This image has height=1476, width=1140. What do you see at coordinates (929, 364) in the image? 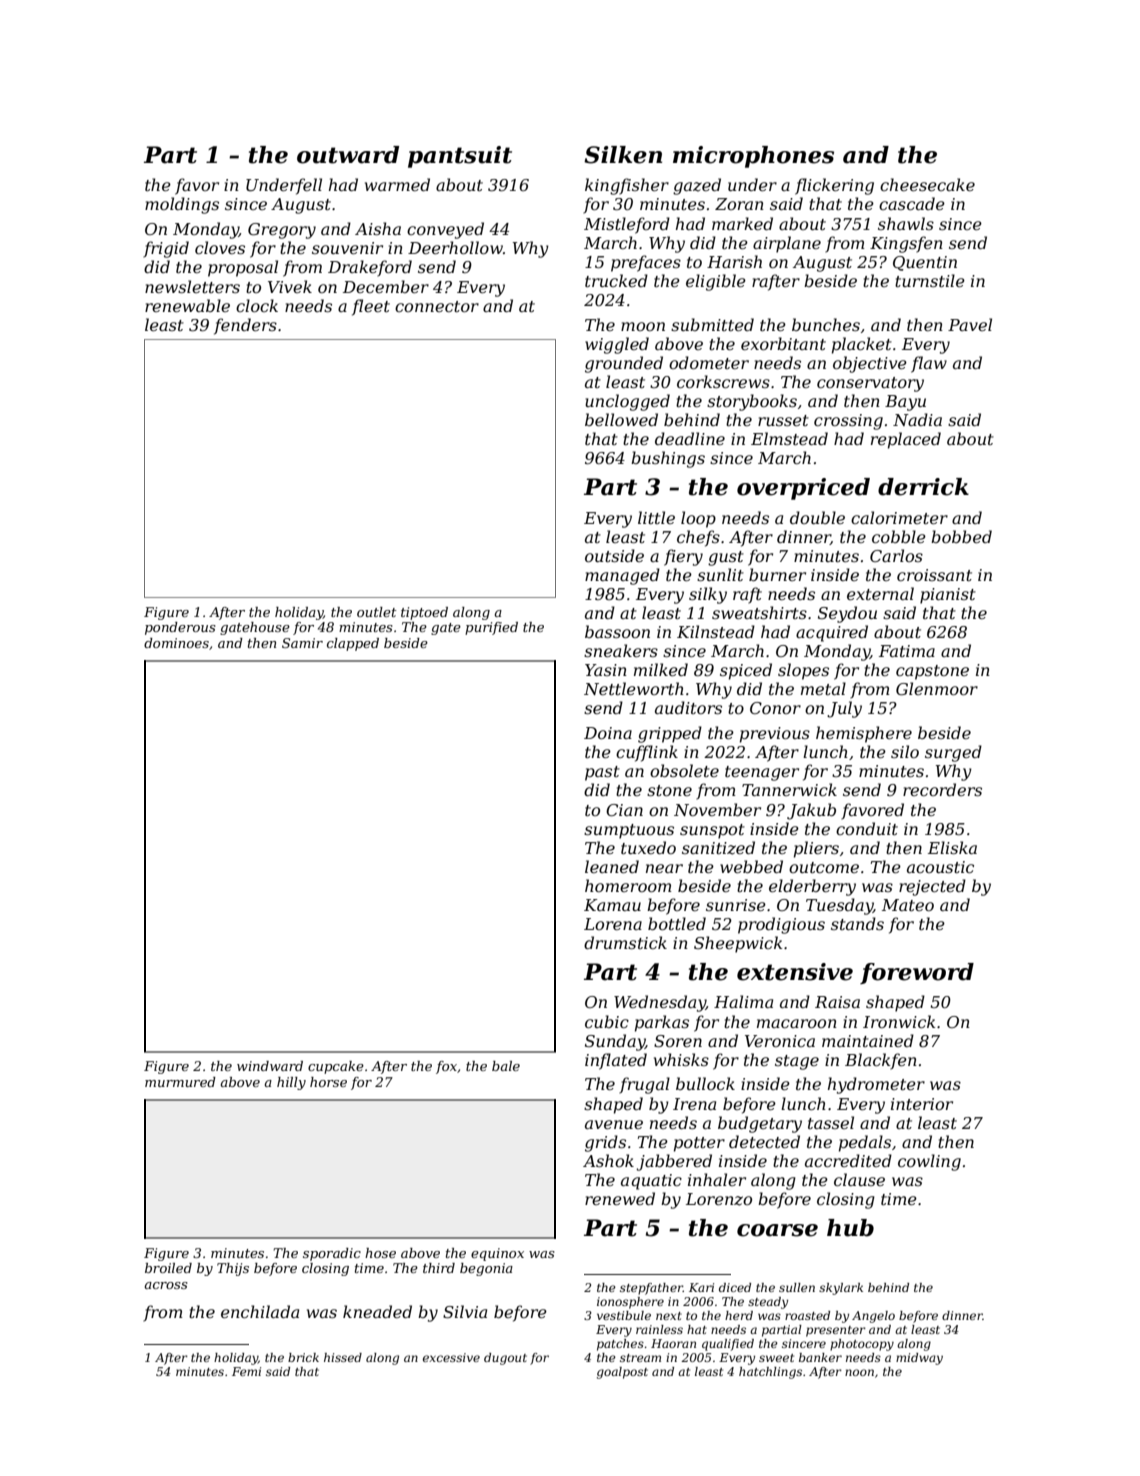
I see `flaw` at bounding box center [929, 364].
